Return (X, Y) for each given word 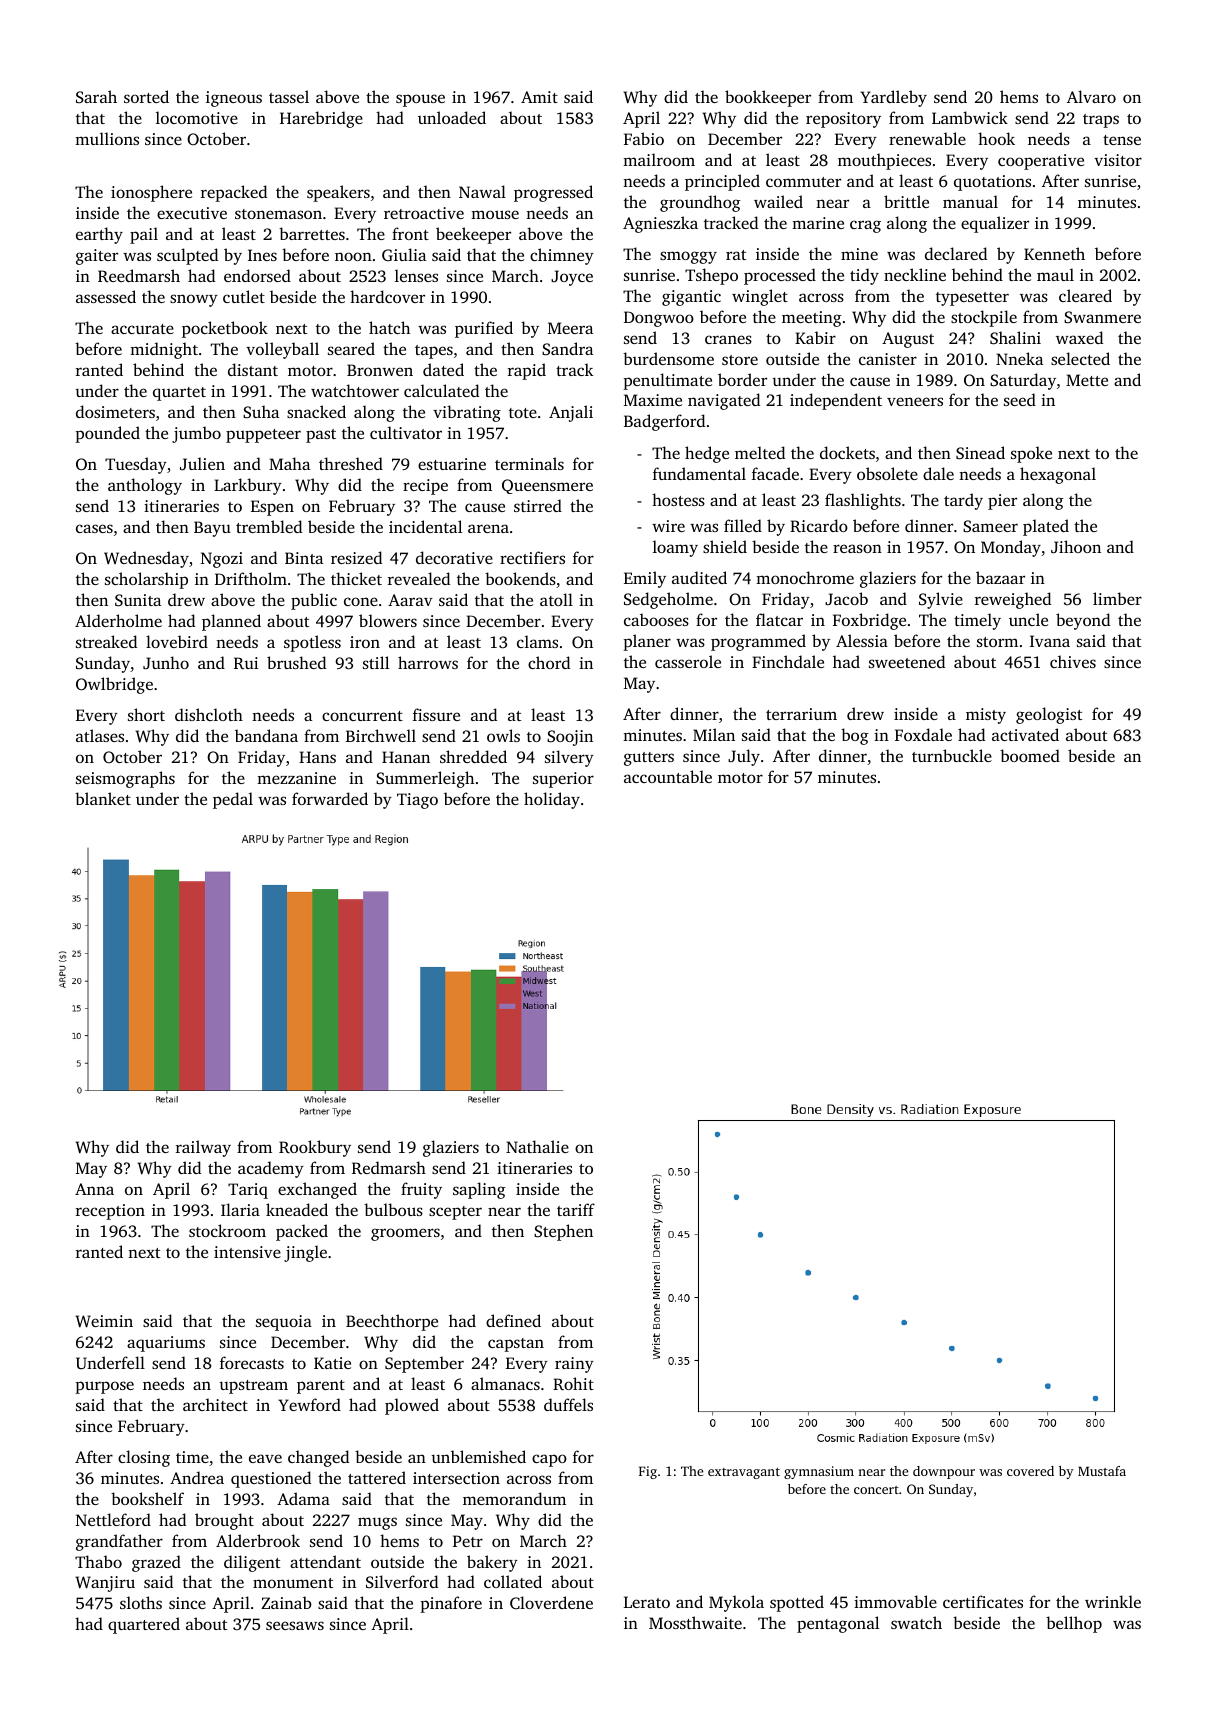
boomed (1030, 755)
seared (351, 348)
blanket (103, 798)
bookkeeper (768, 98)
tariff (576, 1209)
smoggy (688, 257)
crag (865, 226)
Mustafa (1102, 1471)
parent (321, 1387)
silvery (569, 758)
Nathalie (537, 1146)
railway (203, 1148)
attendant (325, 1561)
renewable (927, 138)
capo (549, 1460)
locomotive (197, 117)
